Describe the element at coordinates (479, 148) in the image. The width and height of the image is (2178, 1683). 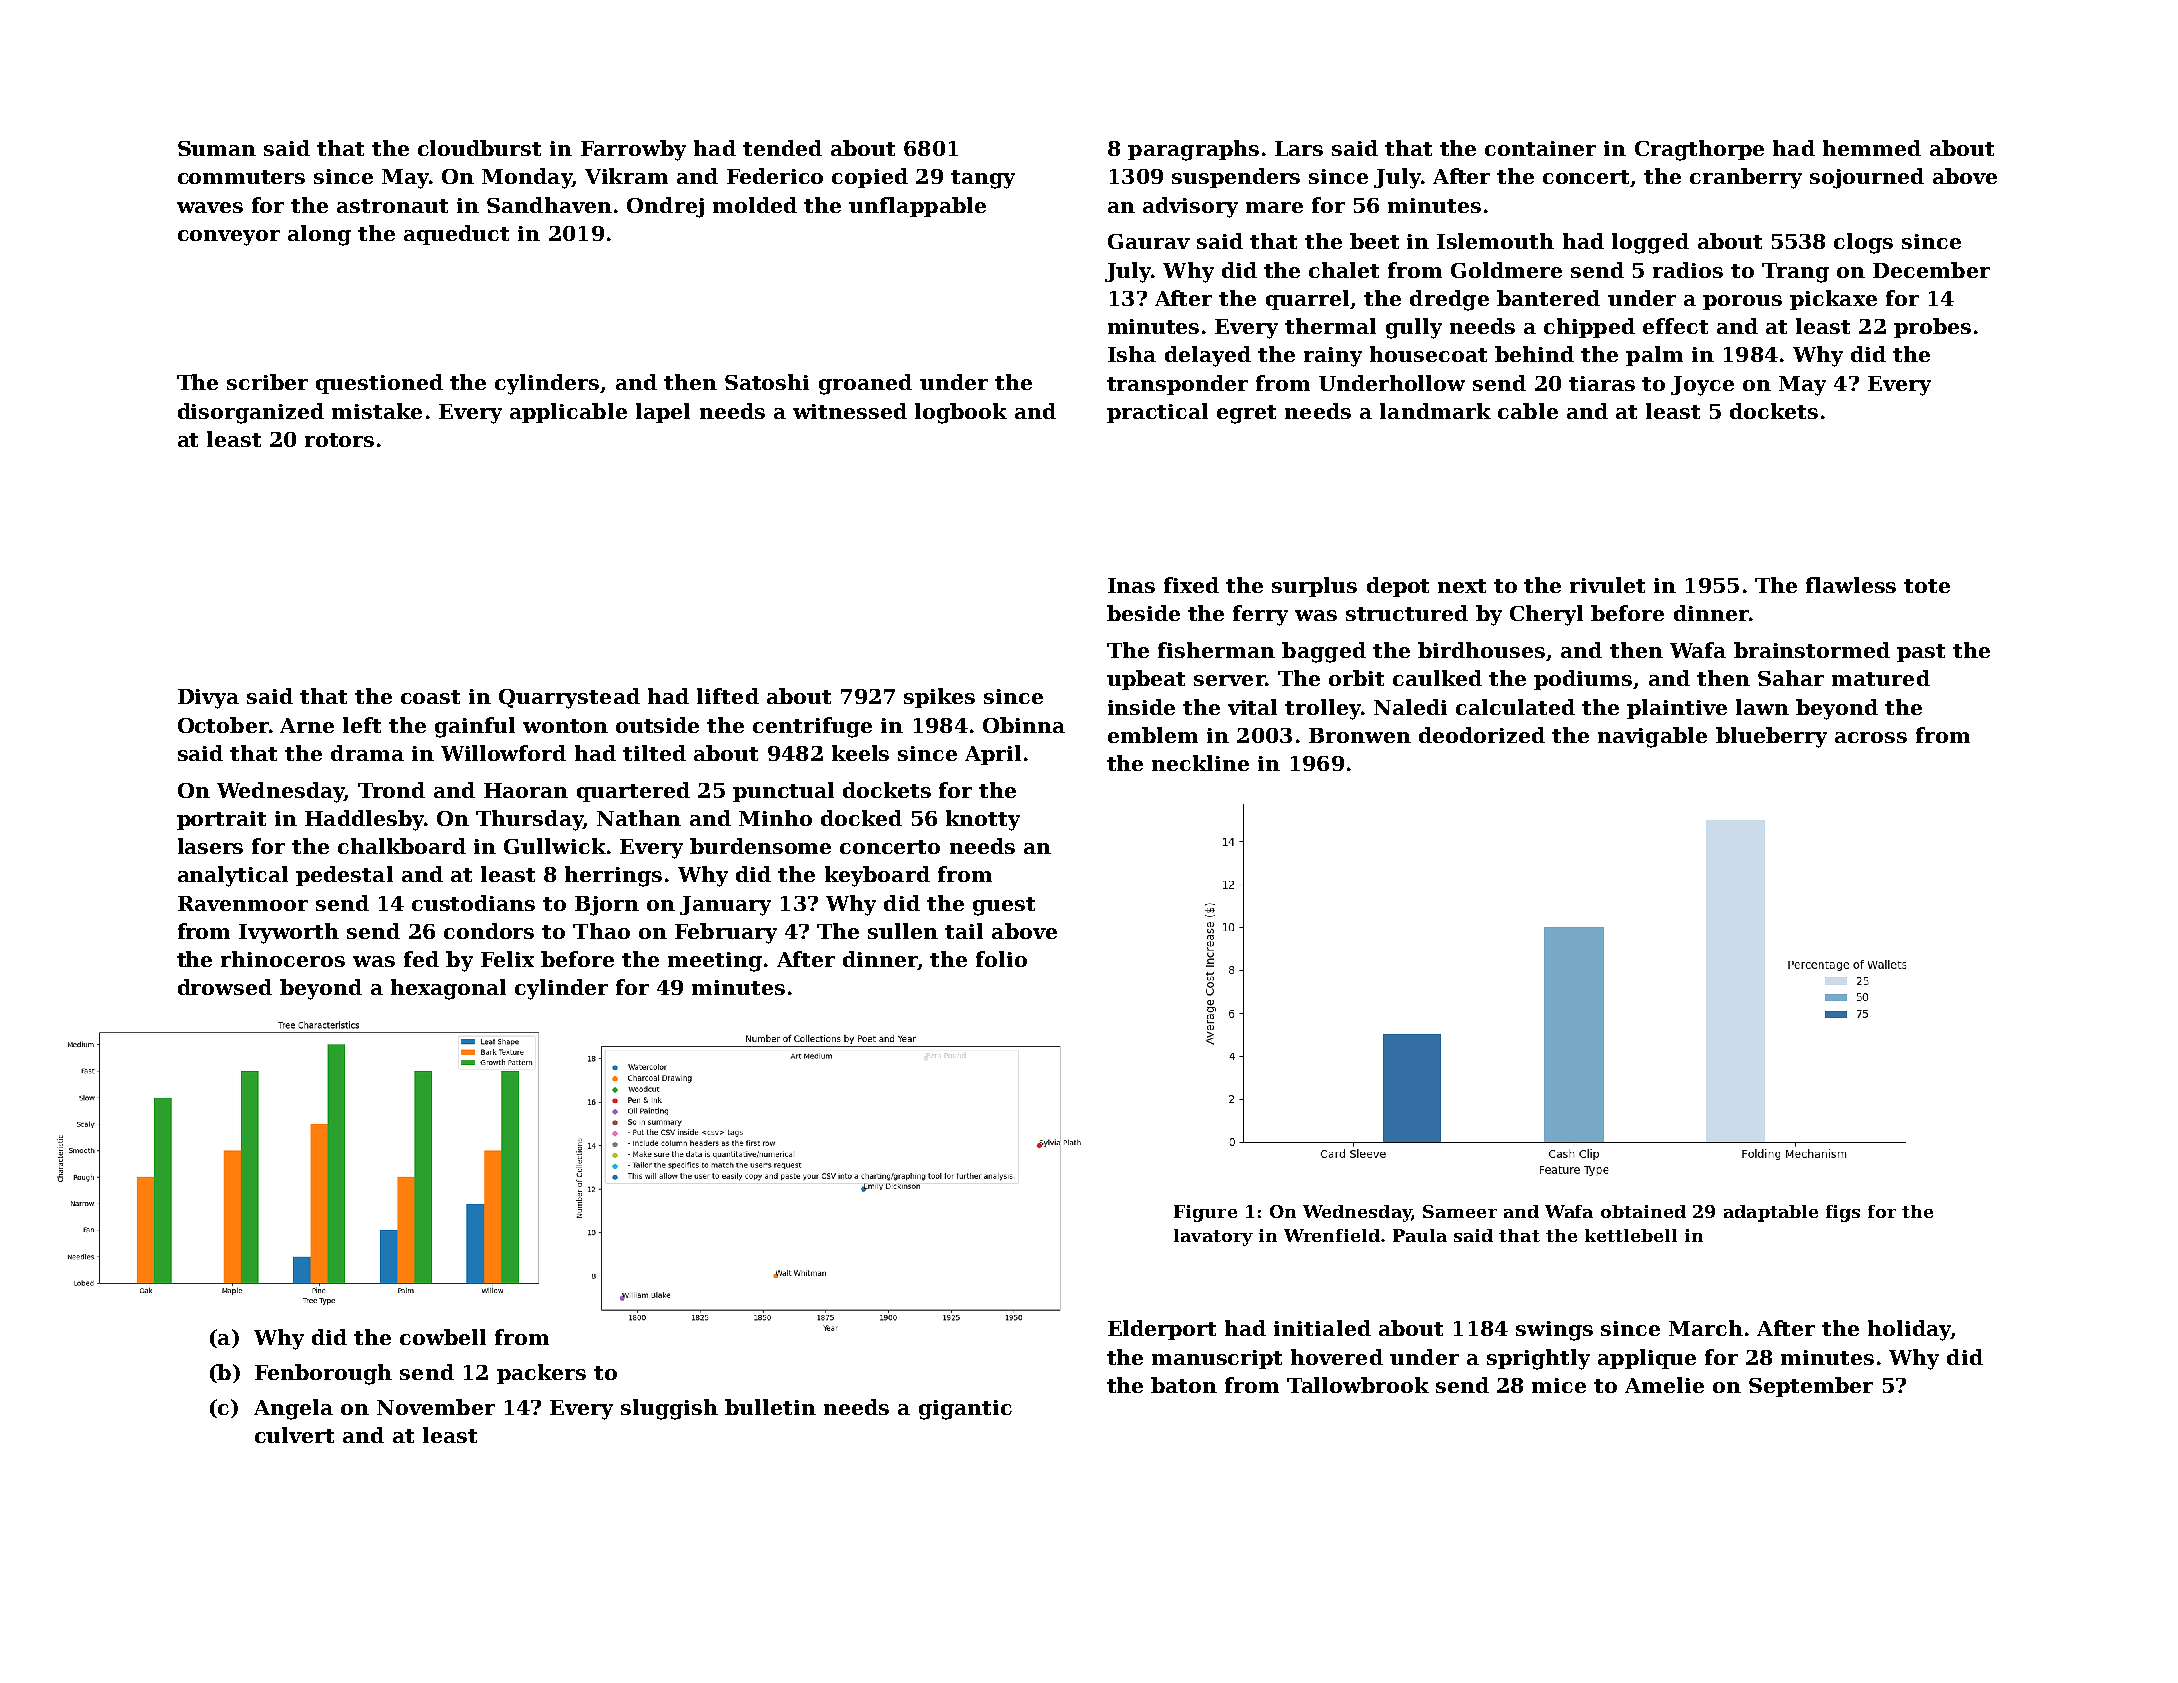
I see `cloudburst` at that location.
